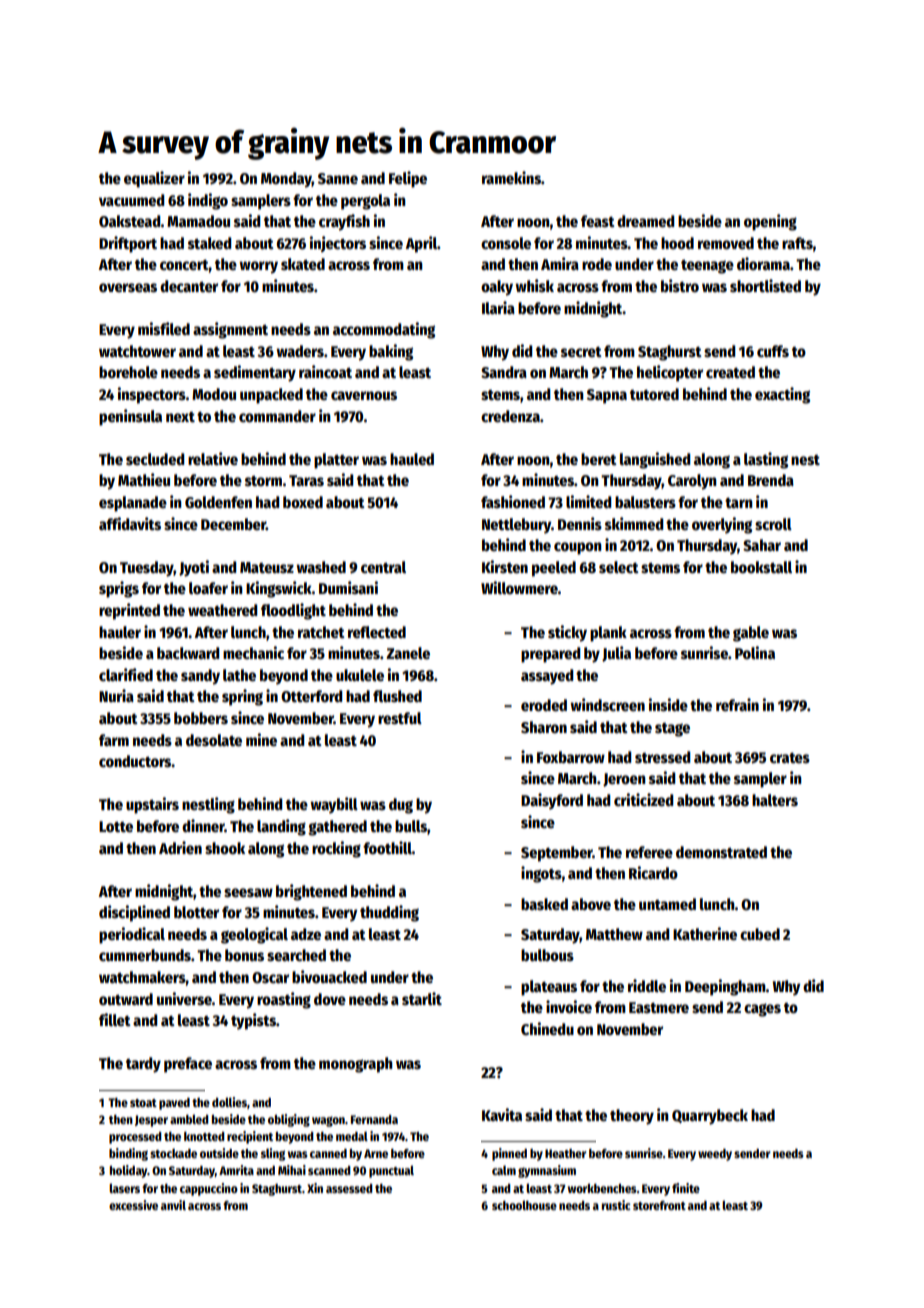 The image size is (924, 1308). Describe the element at coordinates (771, 480) in the image. I see `Brenda` at that location.
